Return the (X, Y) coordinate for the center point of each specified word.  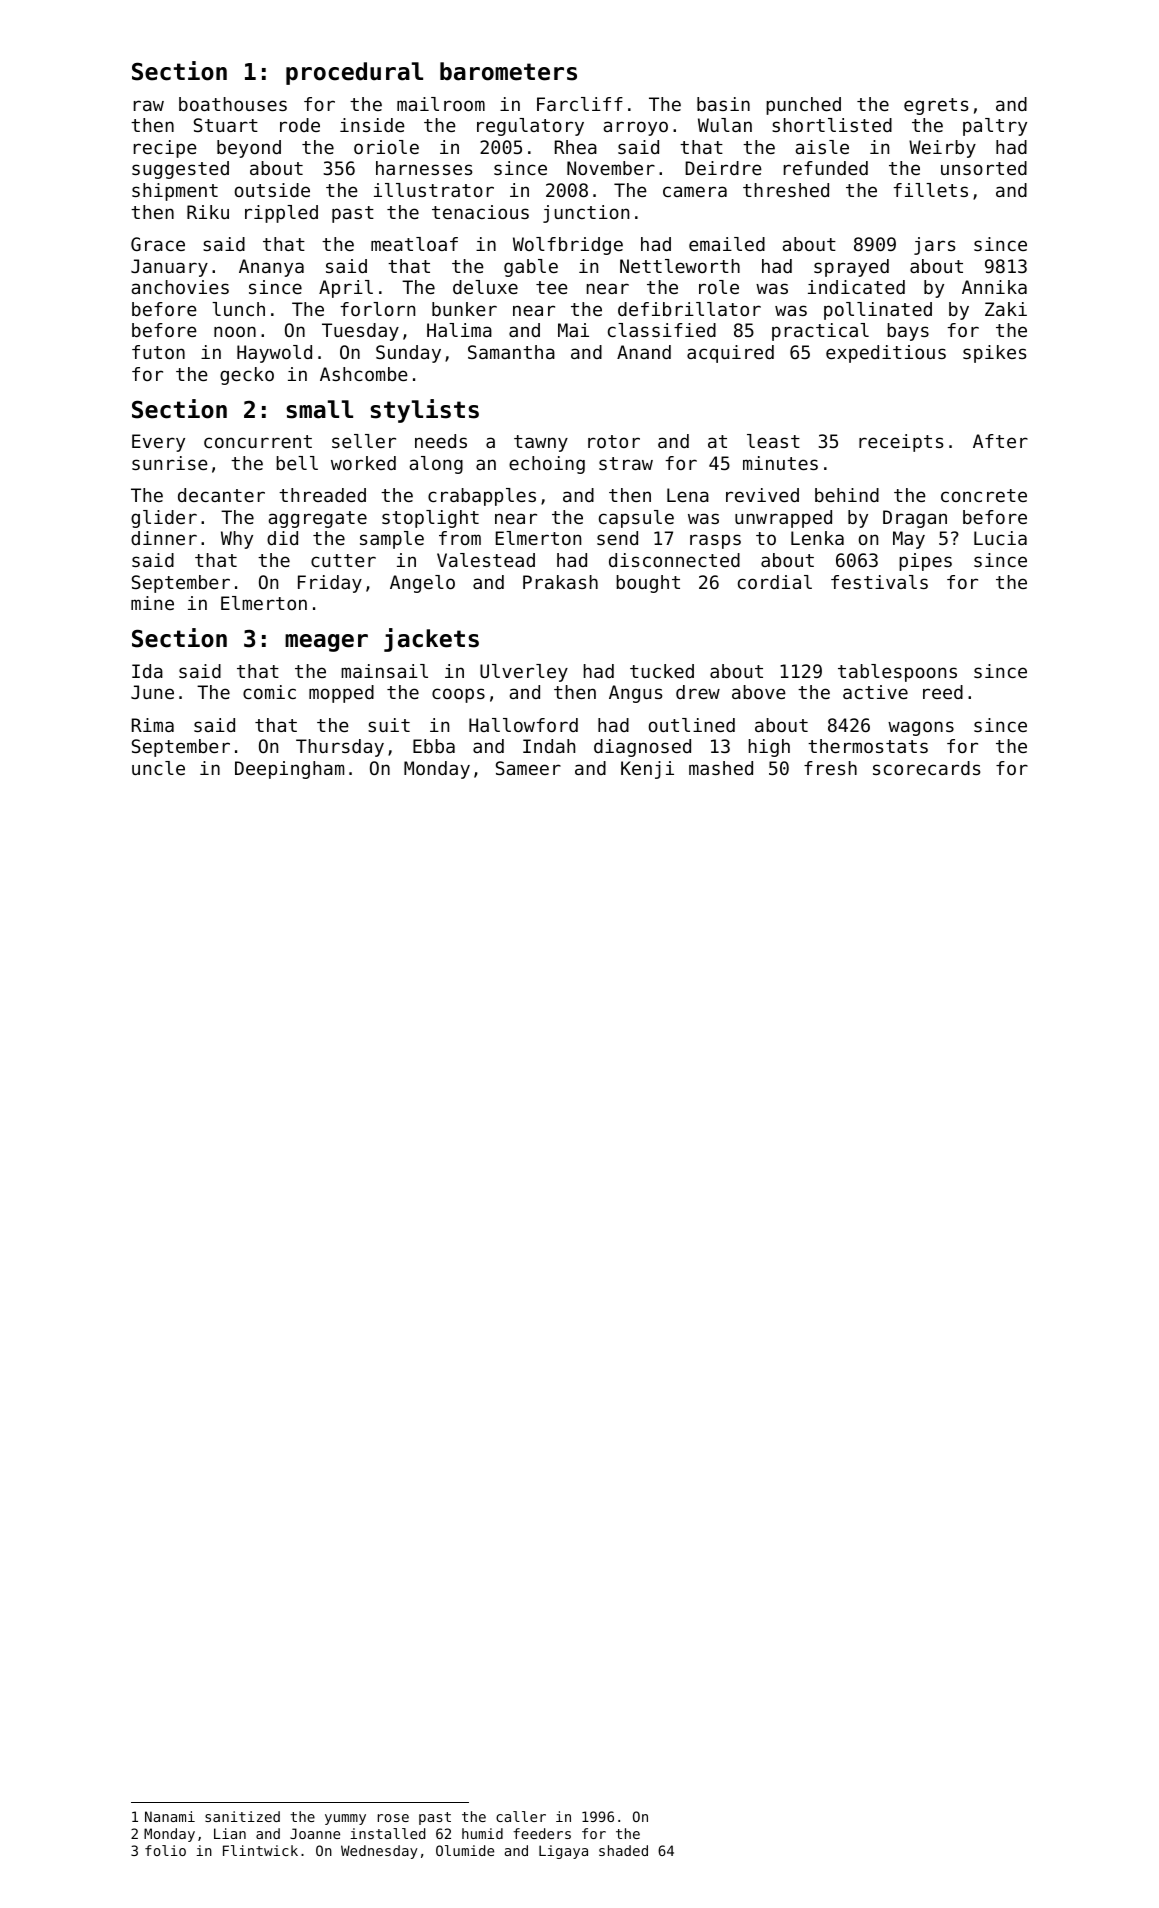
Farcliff (580, 104)
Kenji (647, 770)
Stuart (226, 125)
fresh (830, 768)
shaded (623, 1850)
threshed (786, 190)
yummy (345, 1819)
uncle (158, 768)
